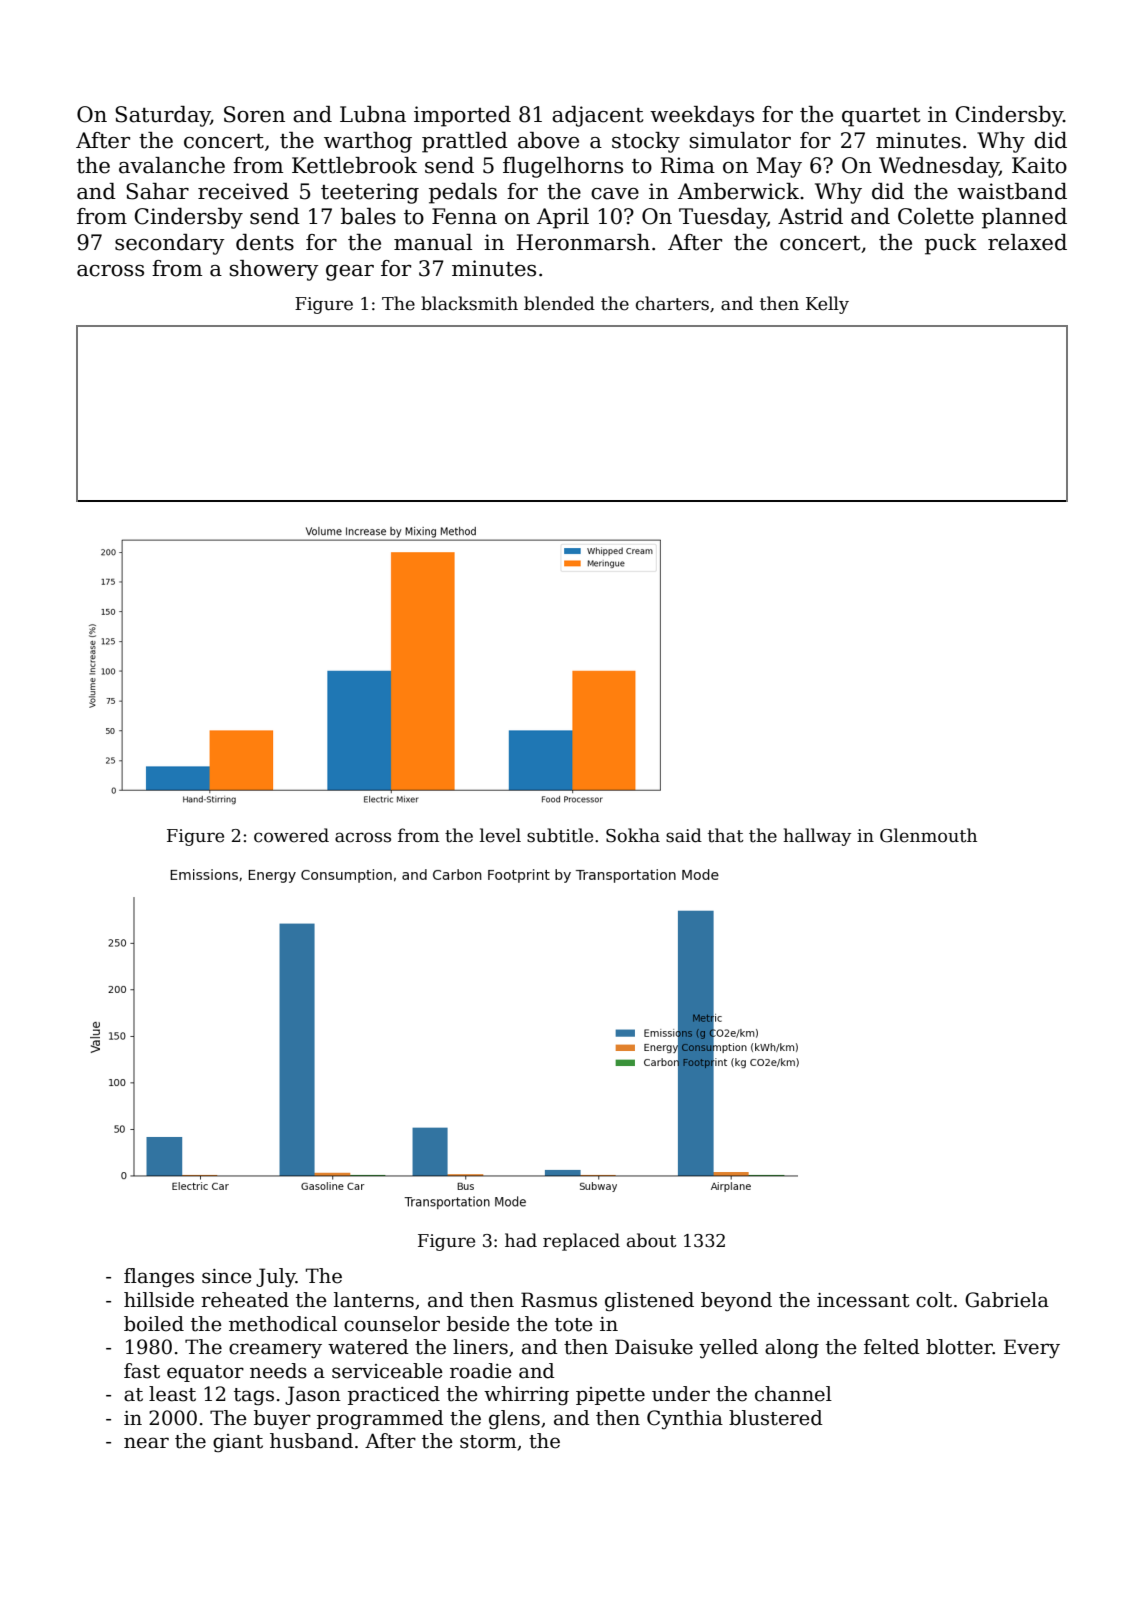  Describe the element at coordinates (172, 165) in the screenshot. I see `avalanche` at that location.
